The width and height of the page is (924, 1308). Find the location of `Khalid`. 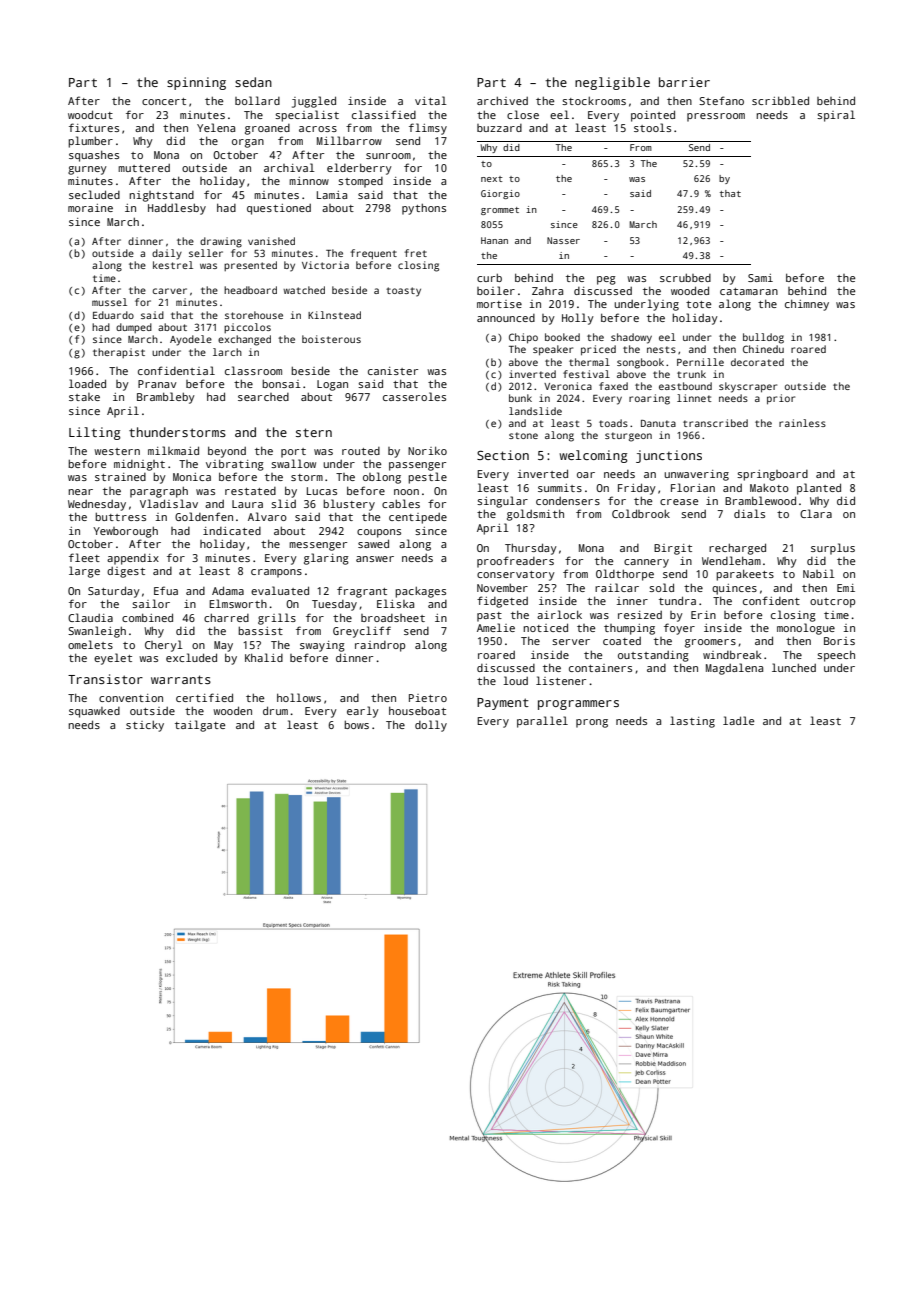

Khalid is located at coordinates (264, 657).
